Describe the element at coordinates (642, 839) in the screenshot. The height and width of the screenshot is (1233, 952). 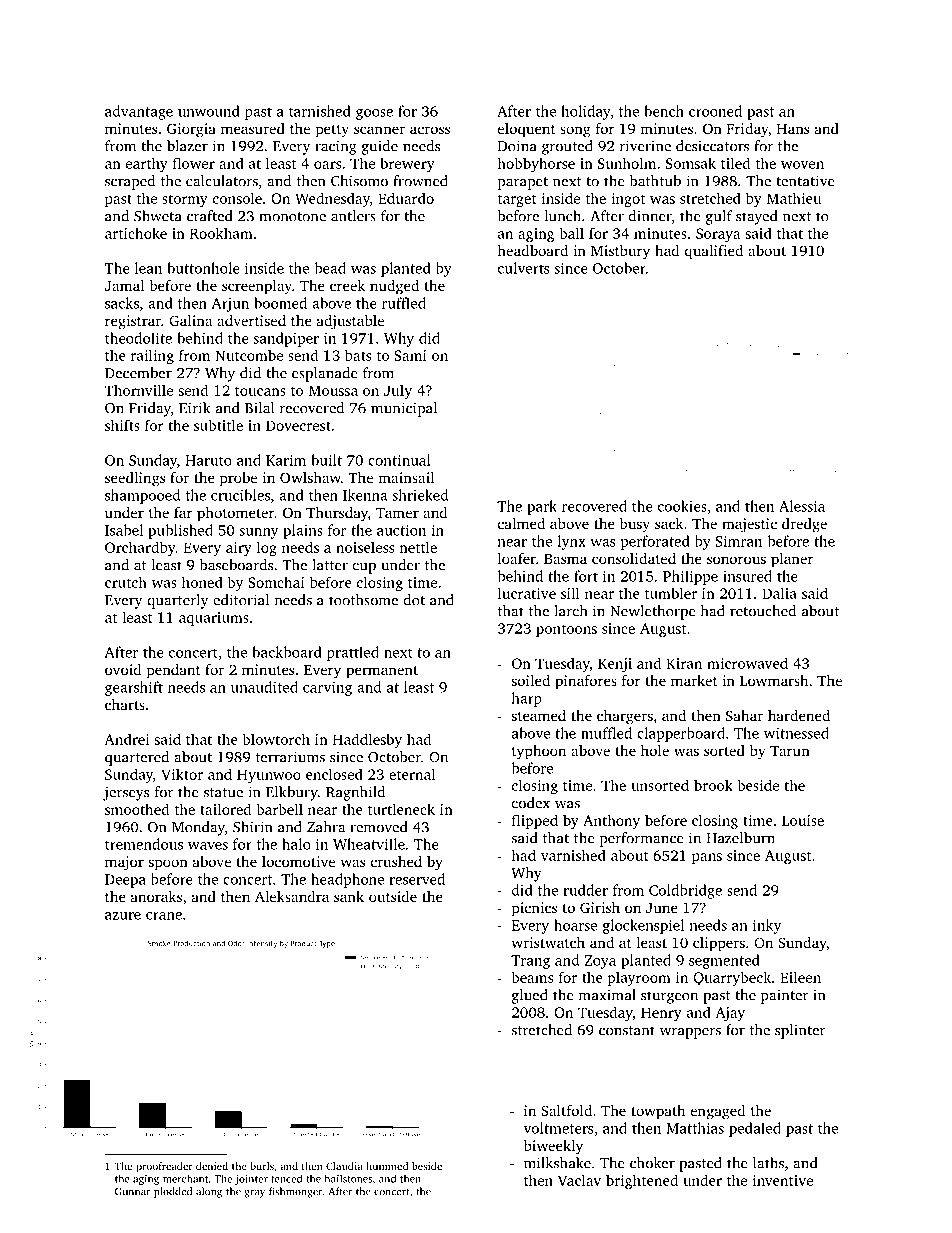
I see `performance` at that location.
